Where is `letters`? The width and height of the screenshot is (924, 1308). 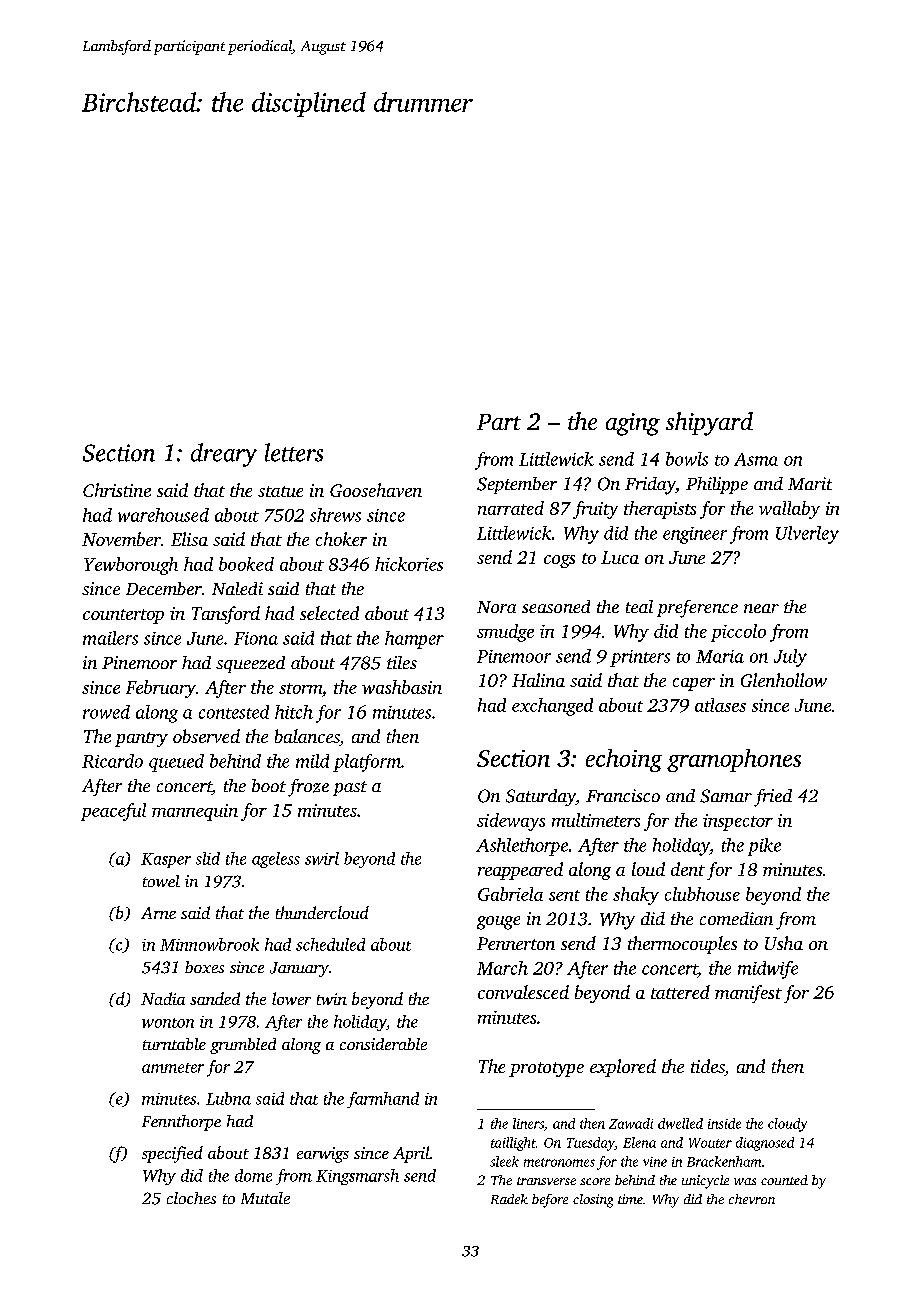 letters is located at coordinates (294, 452).
